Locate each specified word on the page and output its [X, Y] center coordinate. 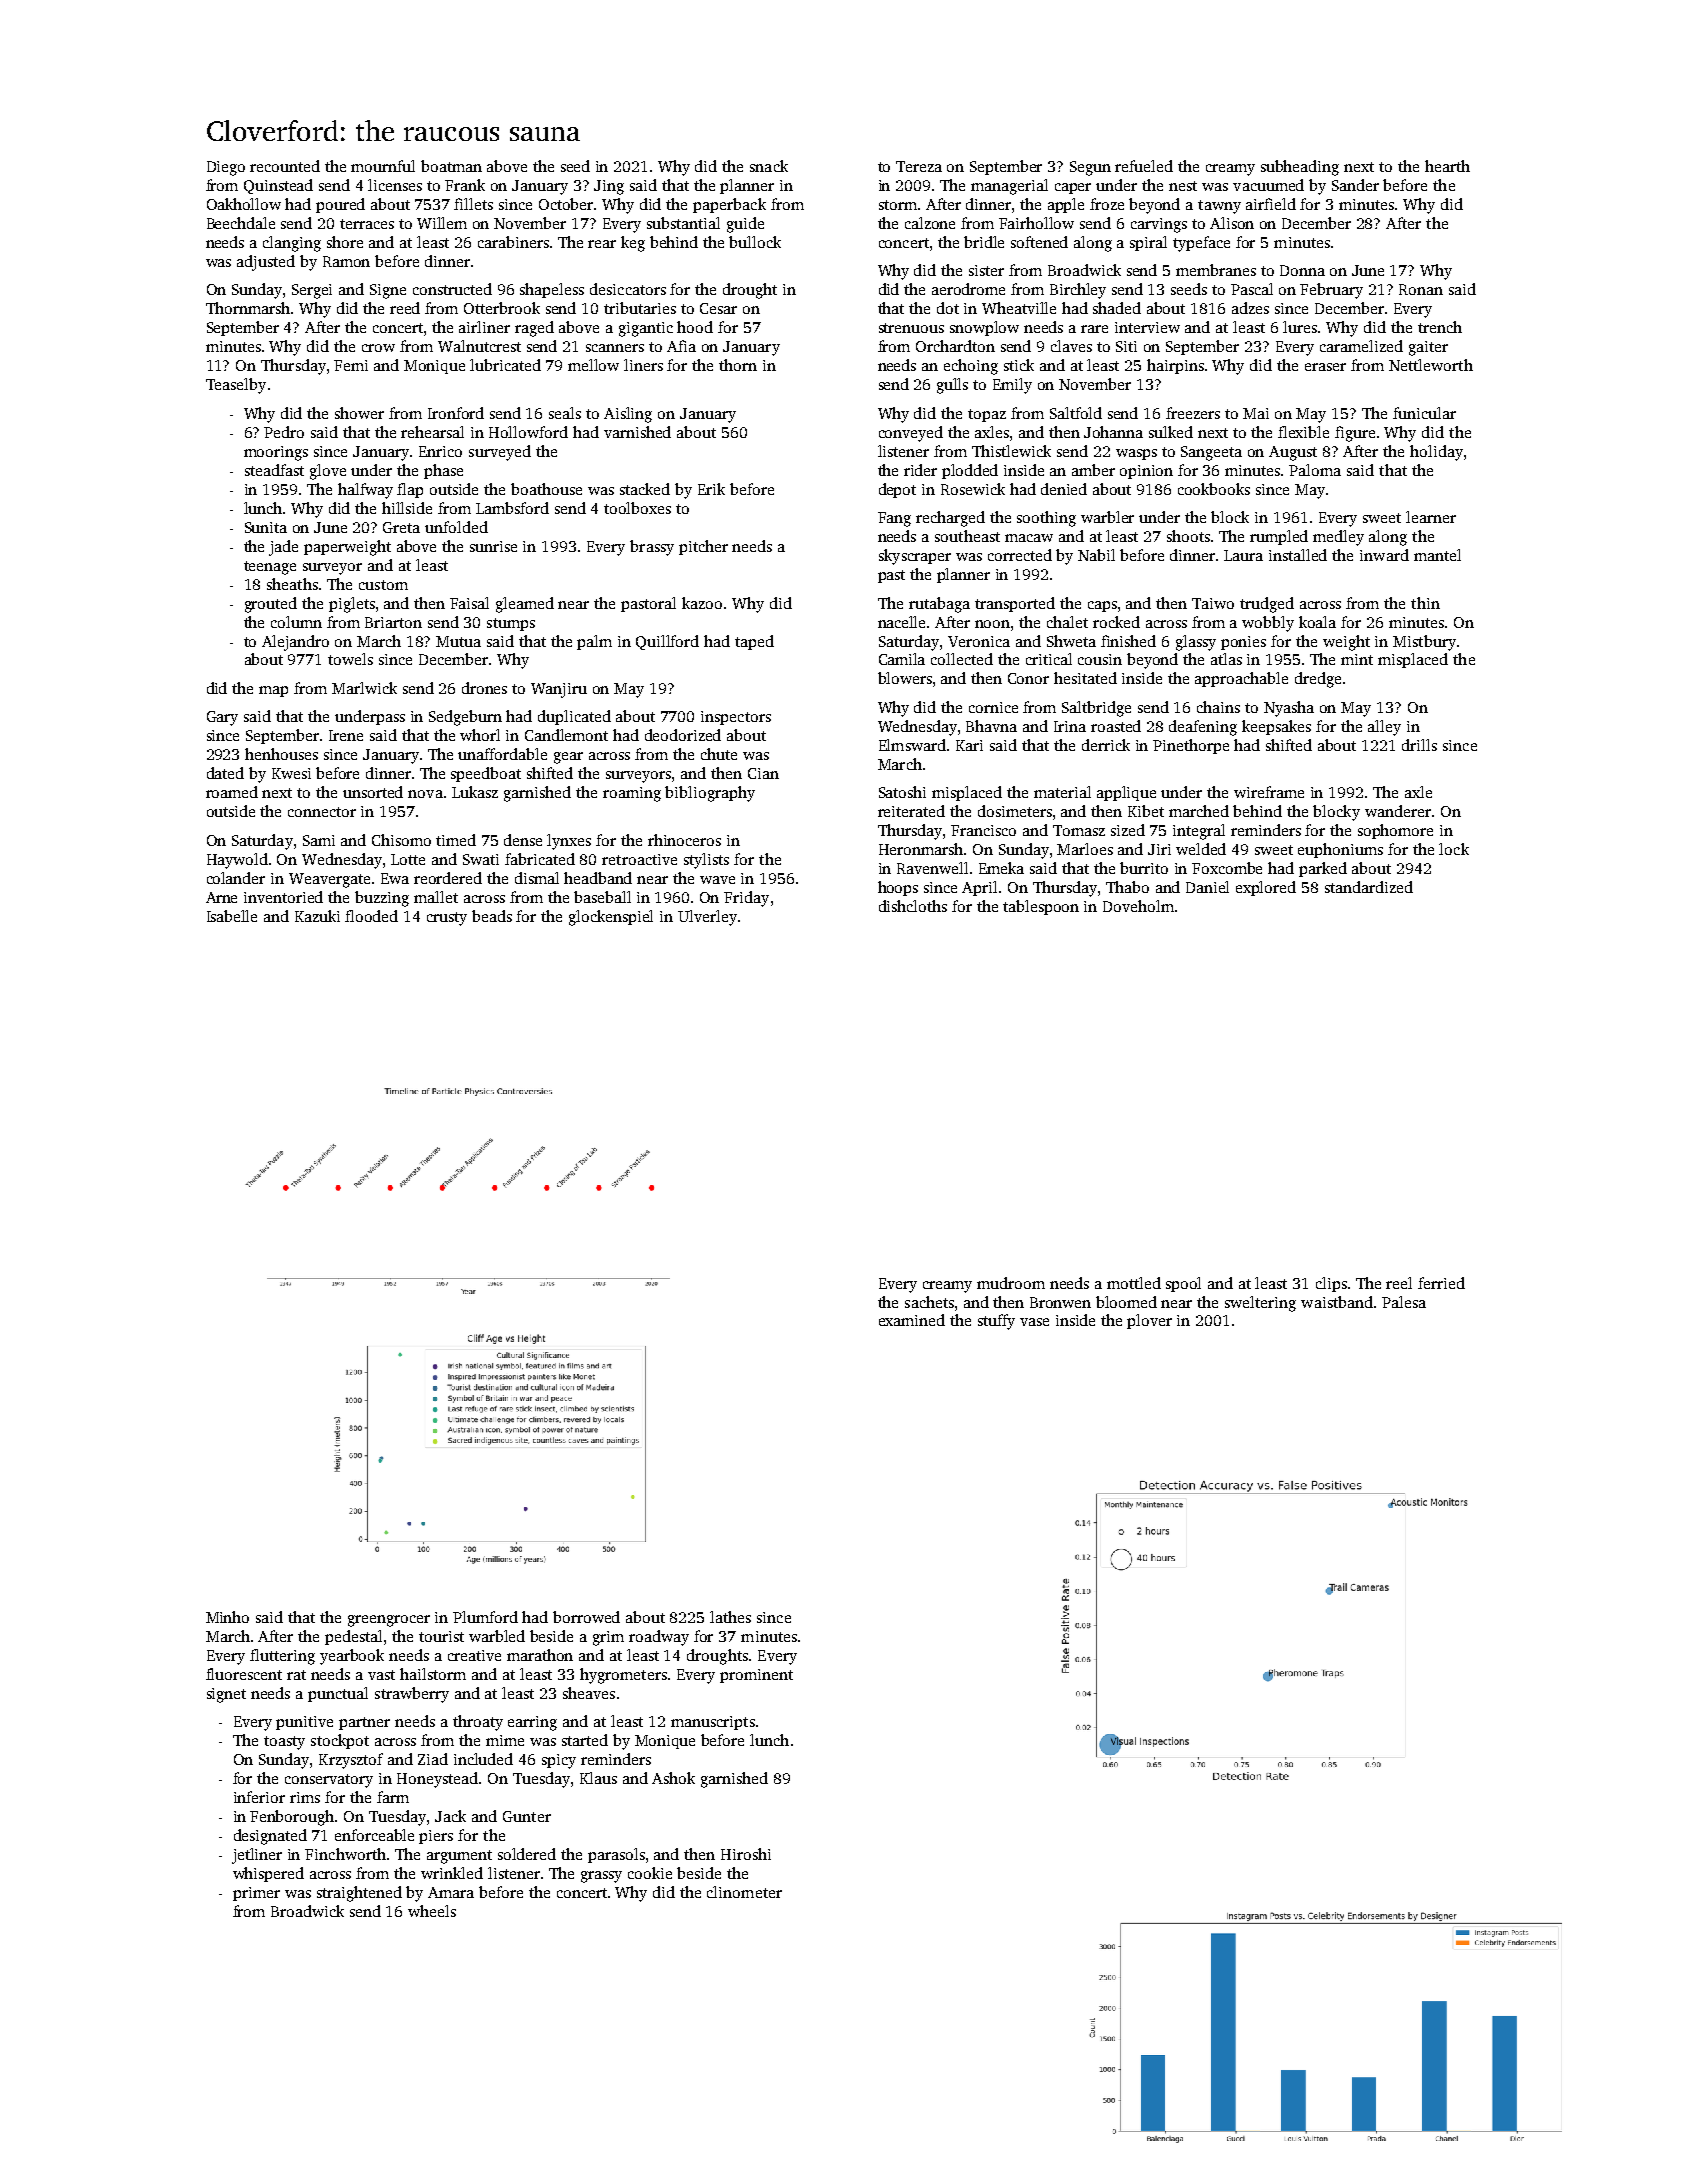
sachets [929, 1302]
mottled [1134, 1283]
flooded [371, 916]
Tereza [919, 166]
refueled [1144, 166]
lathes [730, 1617]
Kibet [1146, 811]
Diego [226, 168]
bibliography [710, 794]
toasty [284, 1743]
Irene [346, 735]
